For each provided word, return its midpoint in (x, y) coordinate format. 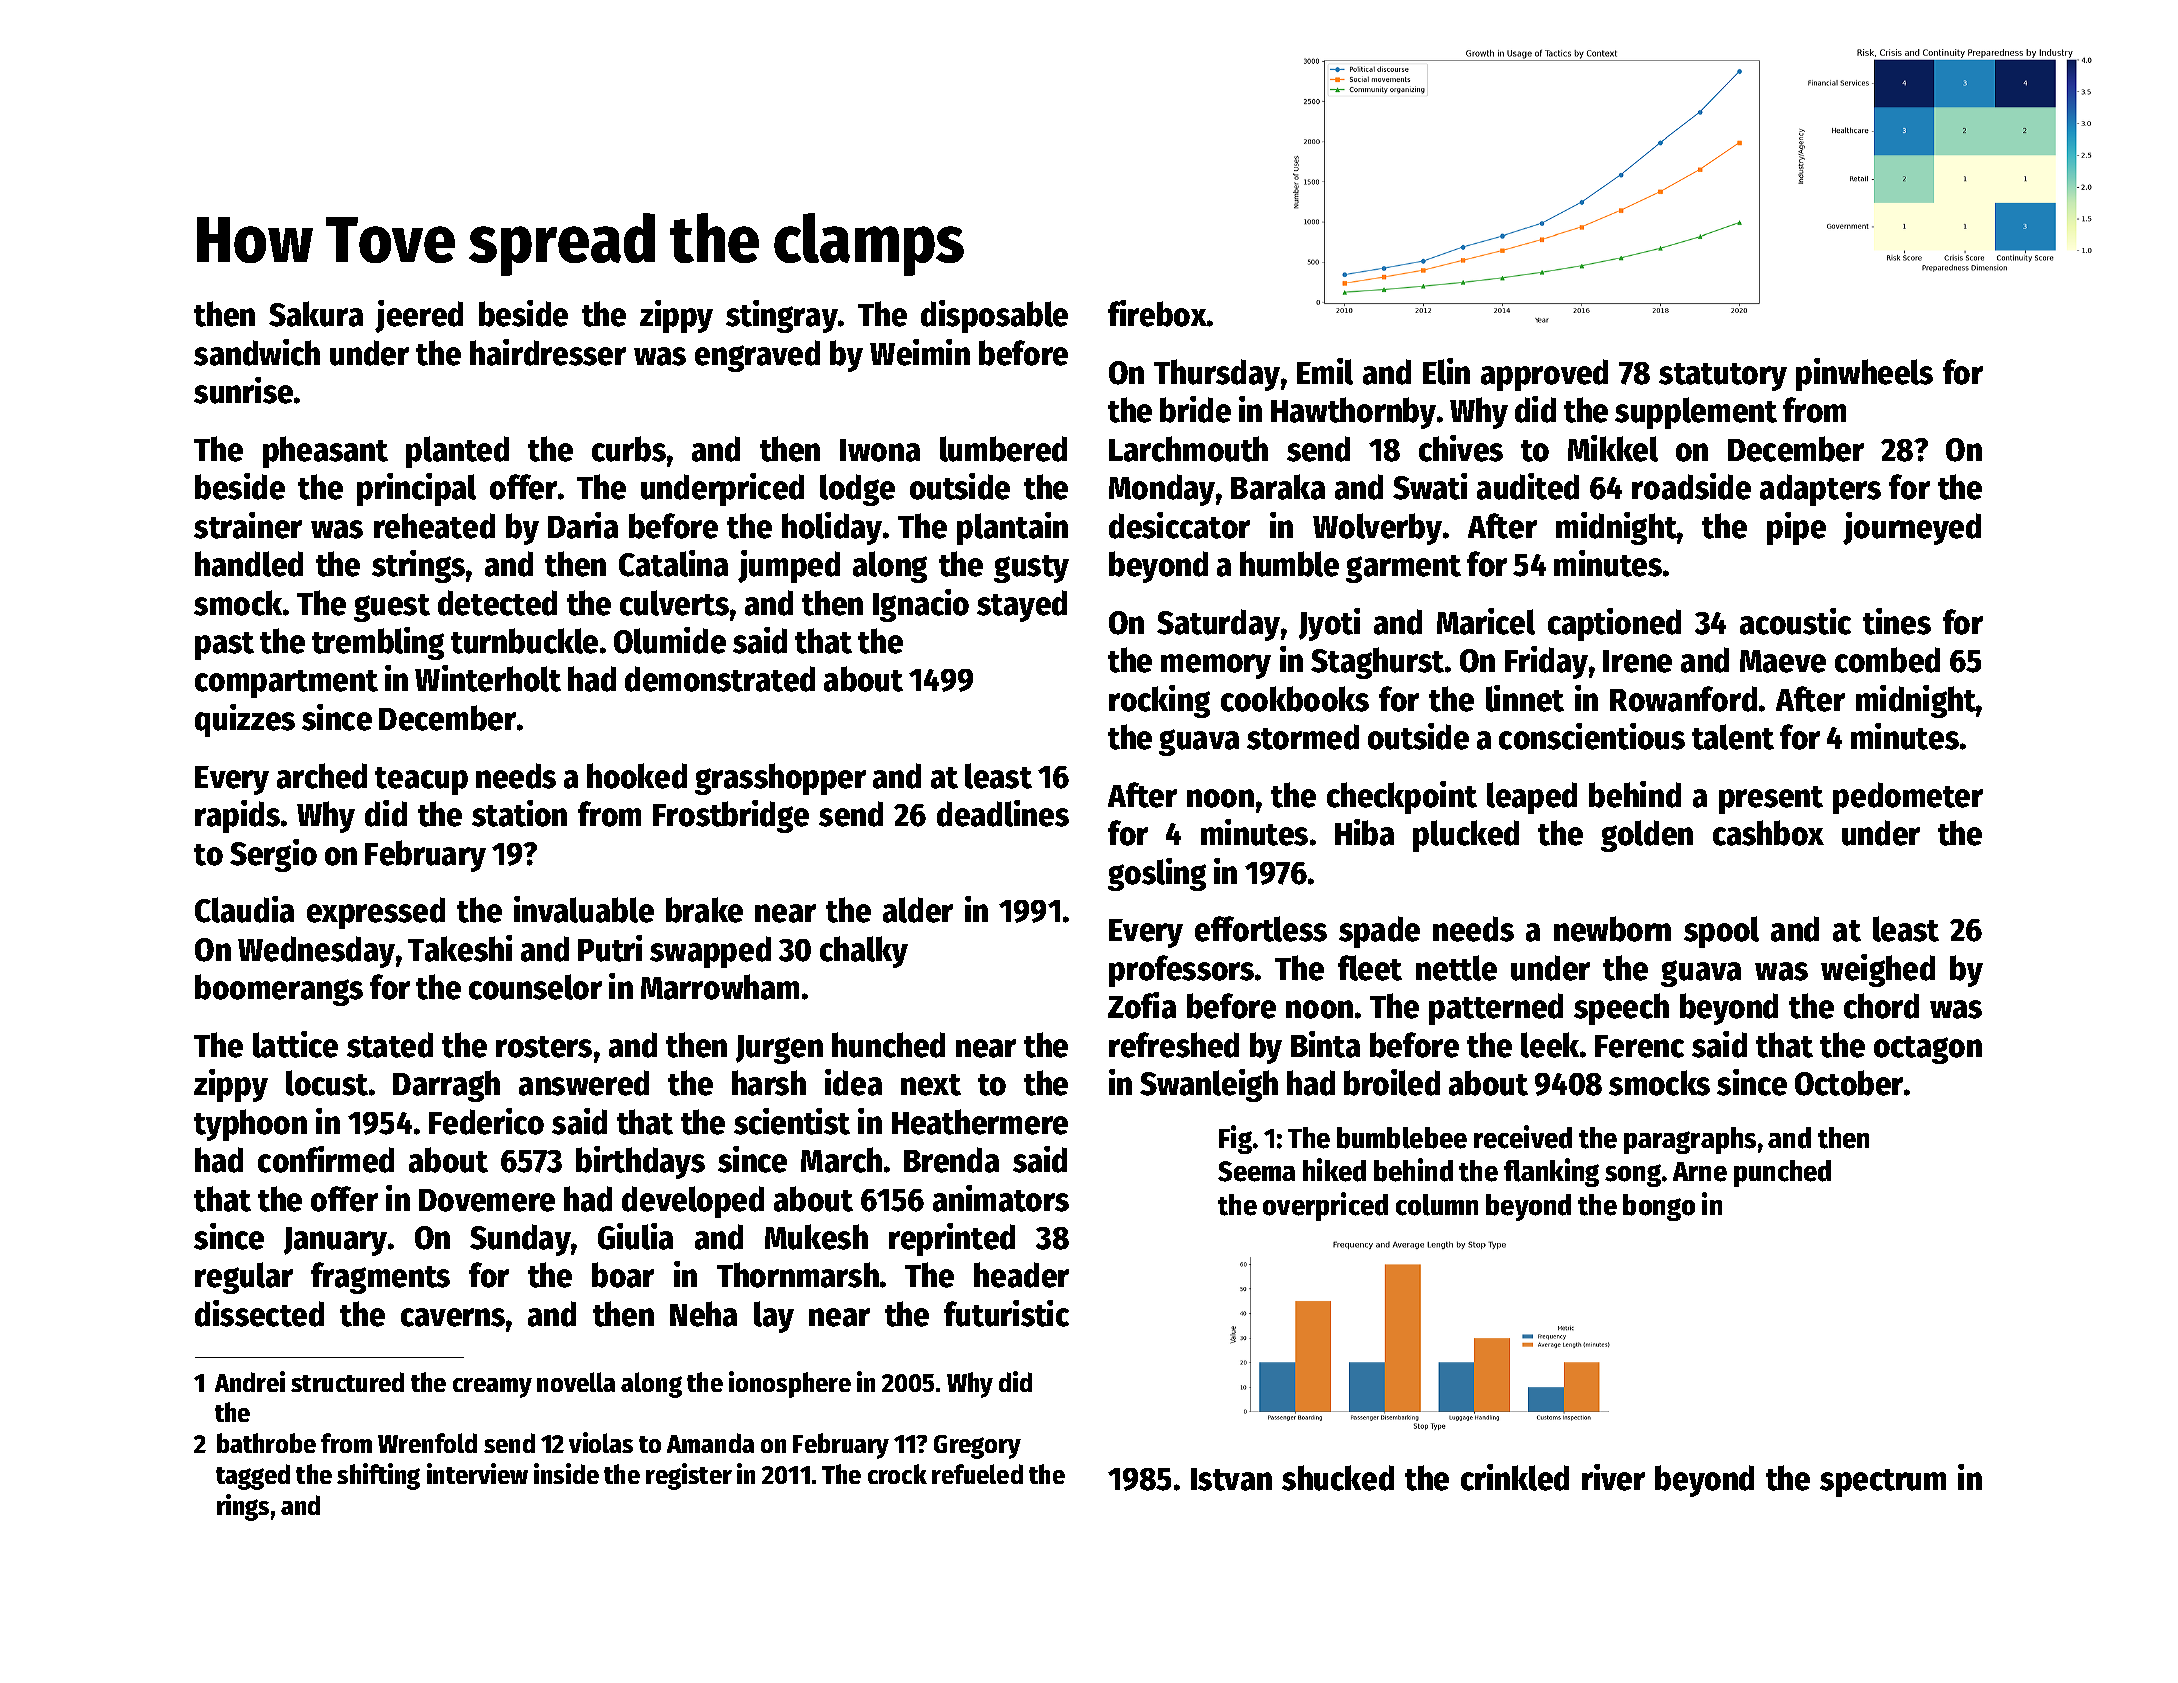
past (224, 646)
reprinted (952, 1239)
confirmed (326, 1159)
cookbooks (1295, 699)
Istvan (1231, 1479)
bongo (1659, 1207)
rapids (237, 816)
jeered (419, 316)
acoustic (1795, 621)
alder (918, 910)
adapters (1820, 490)
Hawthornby (1353, 413)
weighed (1878, 970)
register (689, 1476)
